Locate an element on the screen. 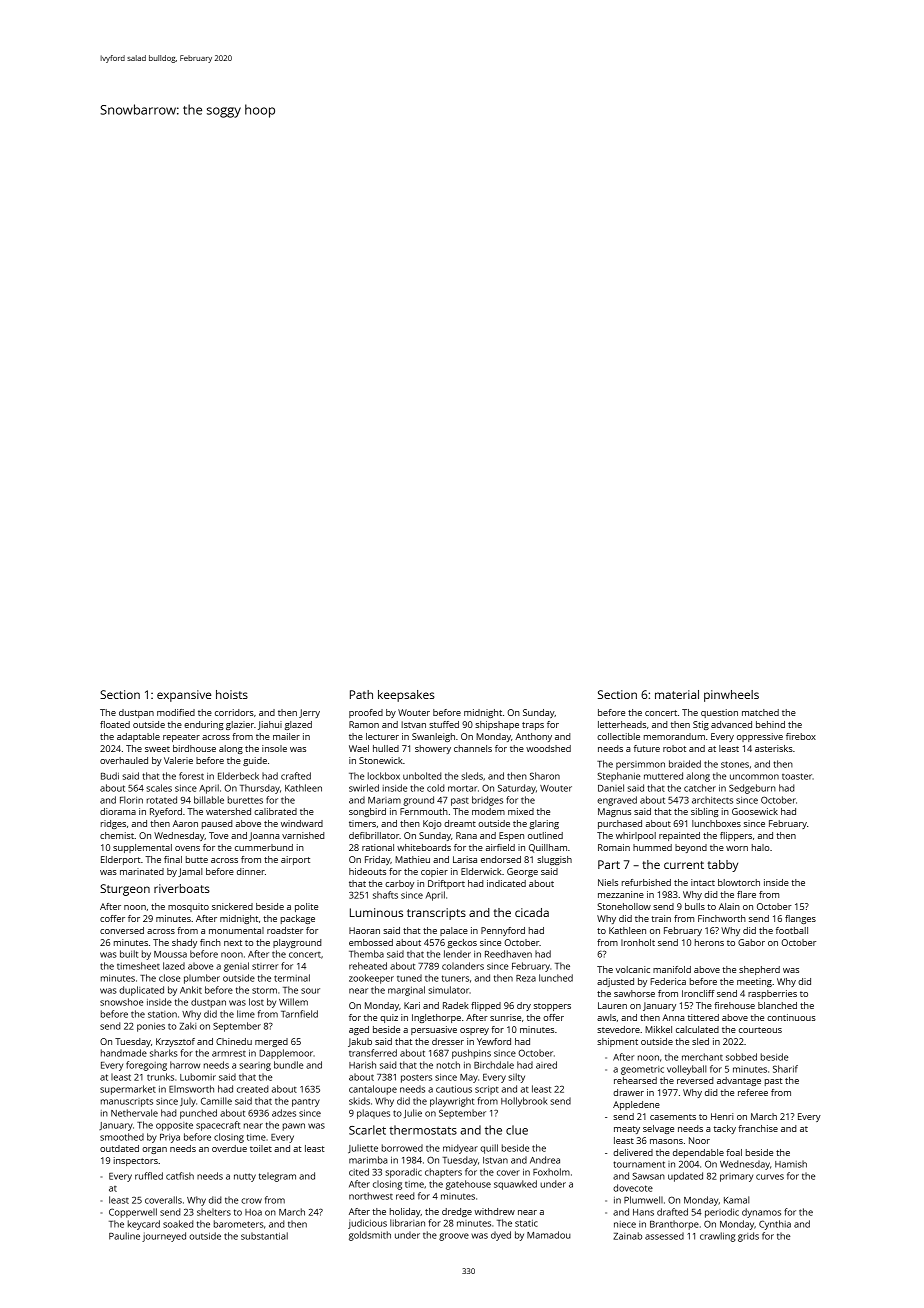 This screenshot has width=924, height=1308. hulled is located at coordinates (386, 748).
